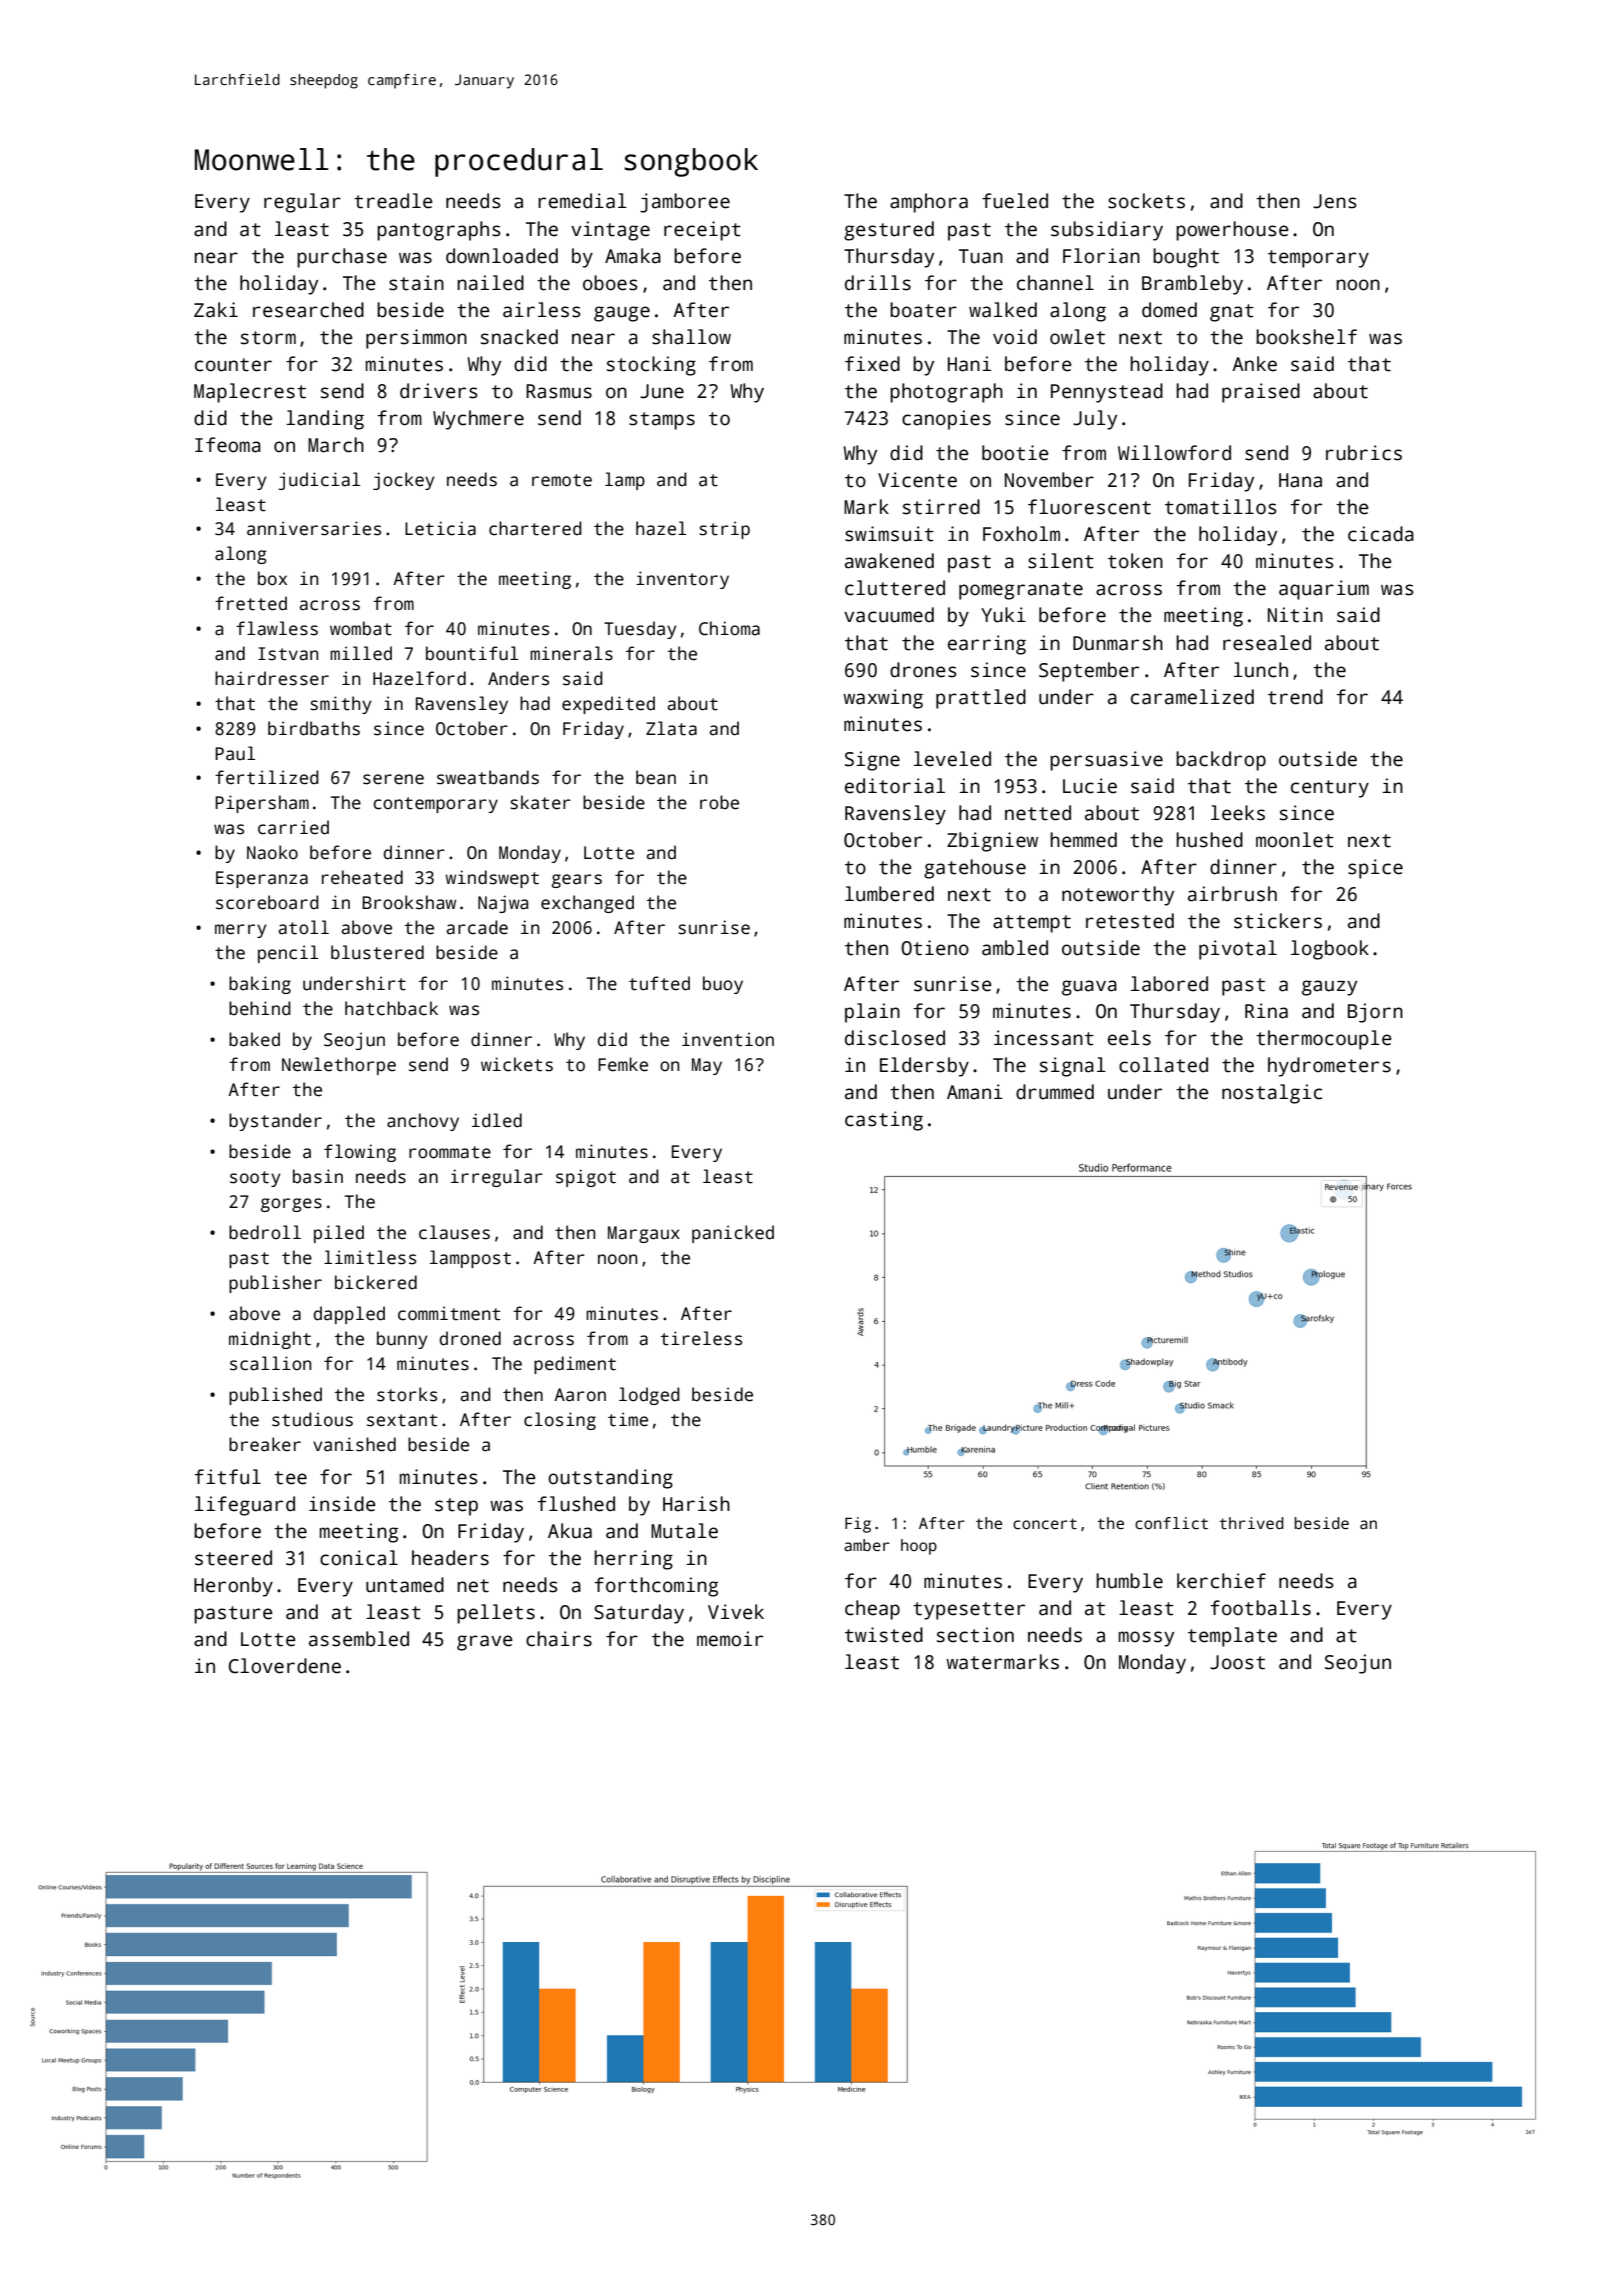 Image resolution: width=1620 pixels, height=2292 pixels. What do you see at coordinates (1251, 1523) in the screenshot?
I see `thrived` at bounding box center [1251, 1523].
